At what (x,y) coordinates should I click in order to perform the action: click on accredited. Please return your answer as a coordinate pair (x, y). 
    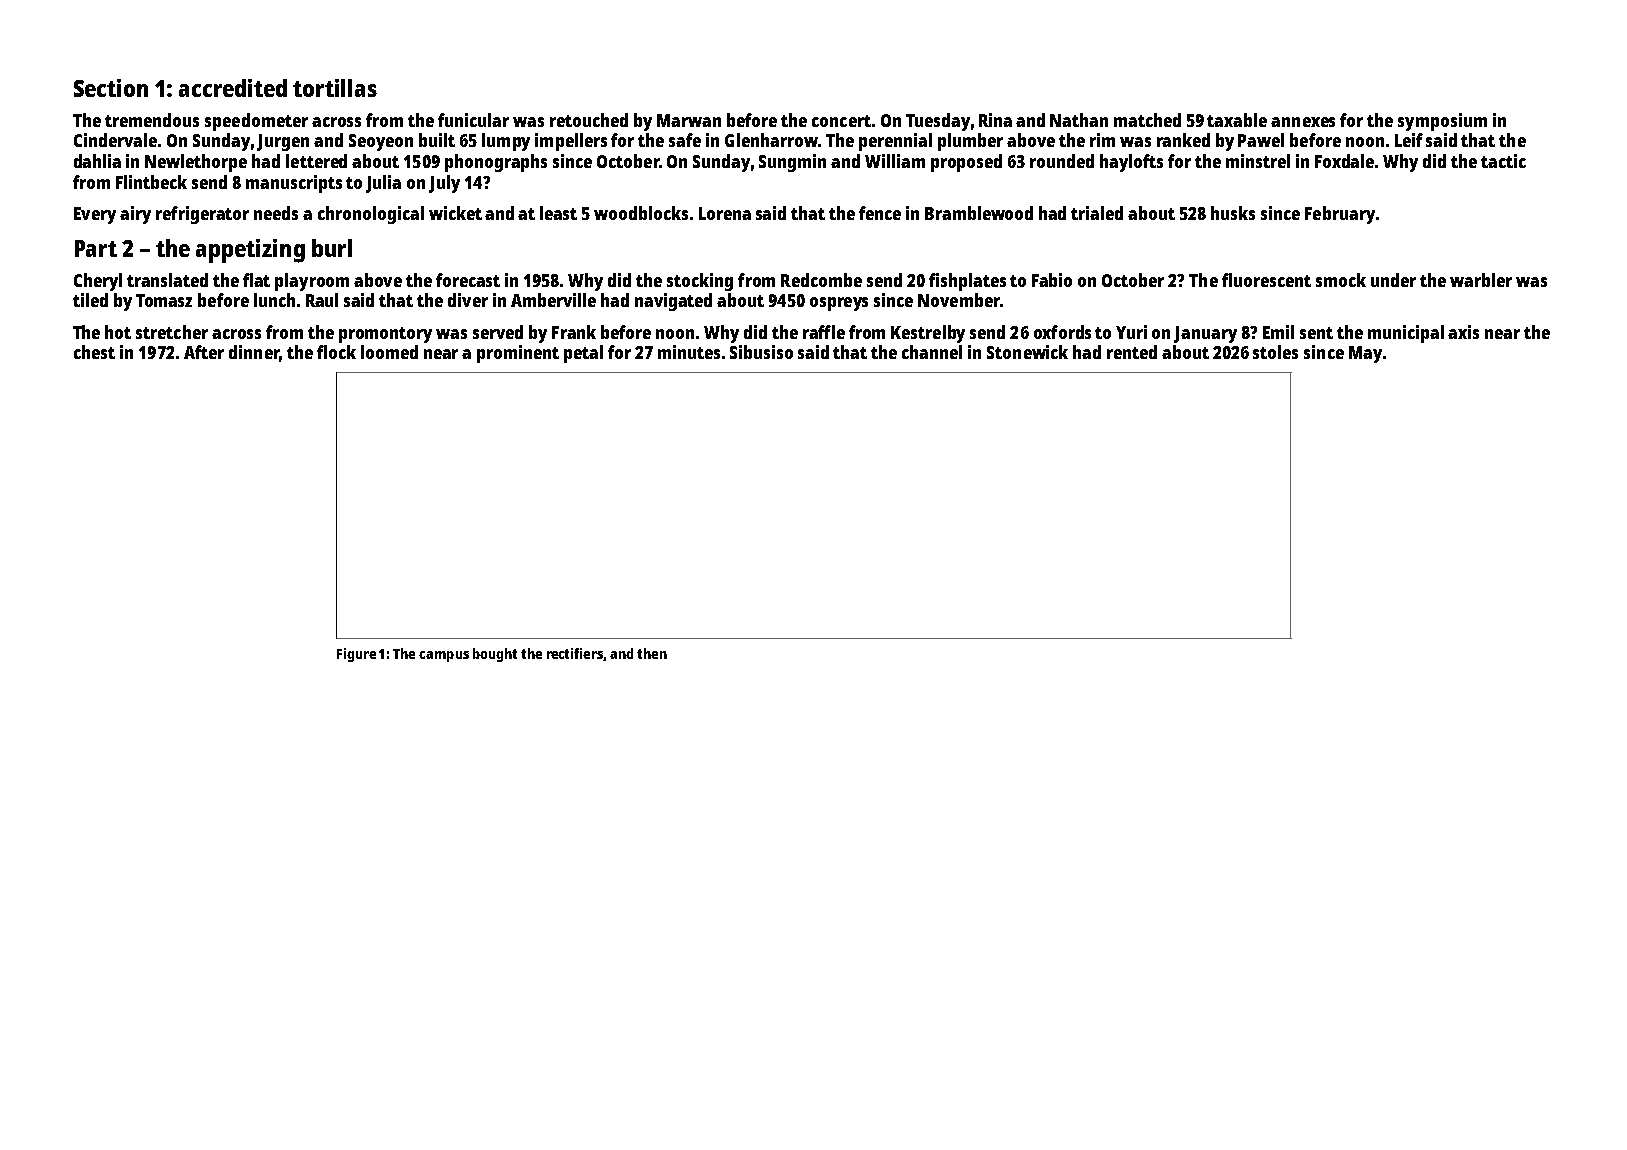
    Looking at the image, I should click on (233, 88).
